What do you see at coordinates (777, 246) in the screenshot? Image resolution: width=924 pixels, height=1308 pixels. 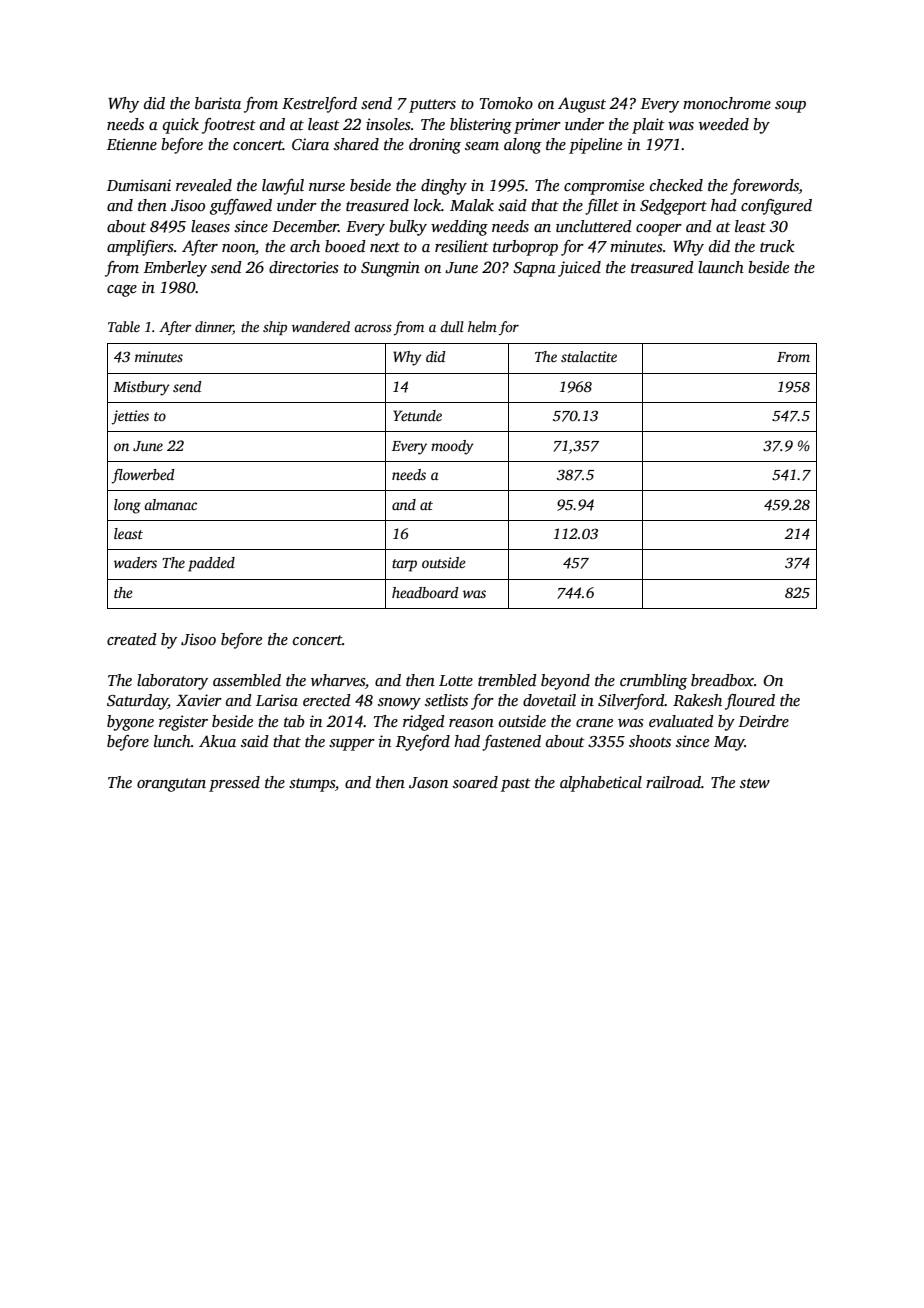 I see `truck` at bounding box center [777, 246].
